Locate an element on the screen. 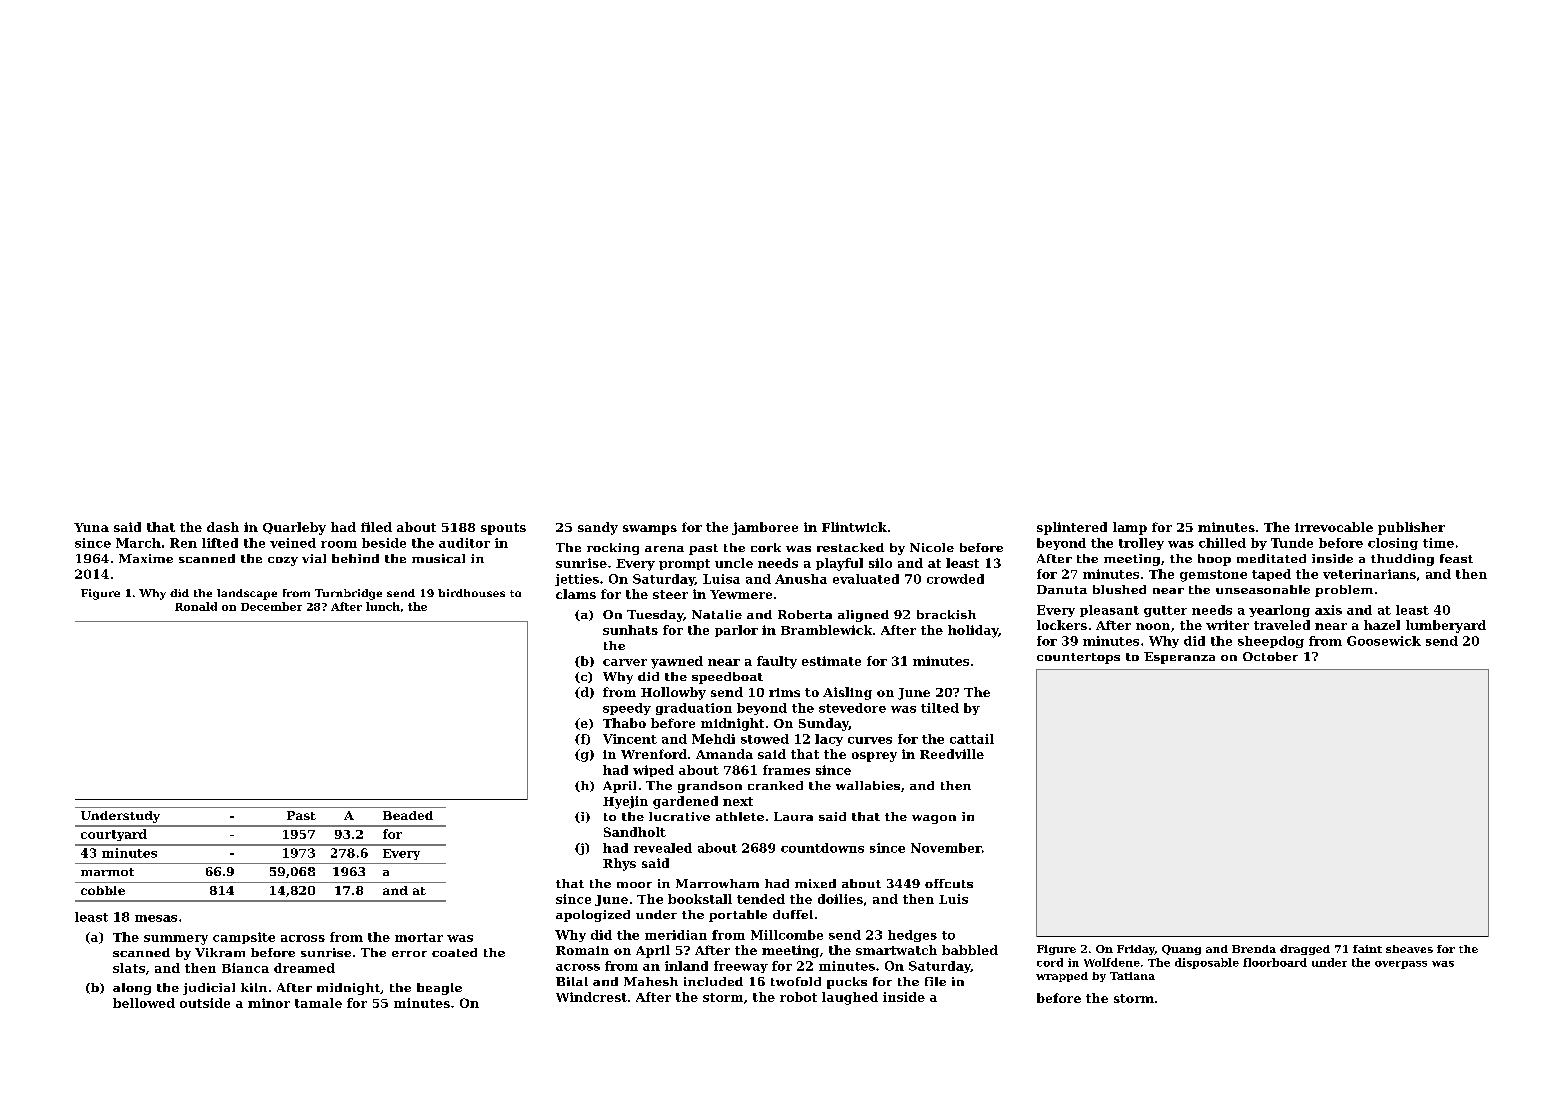 The image size is (1564, 1106). countertops is located at coordinates (1078, 658).
